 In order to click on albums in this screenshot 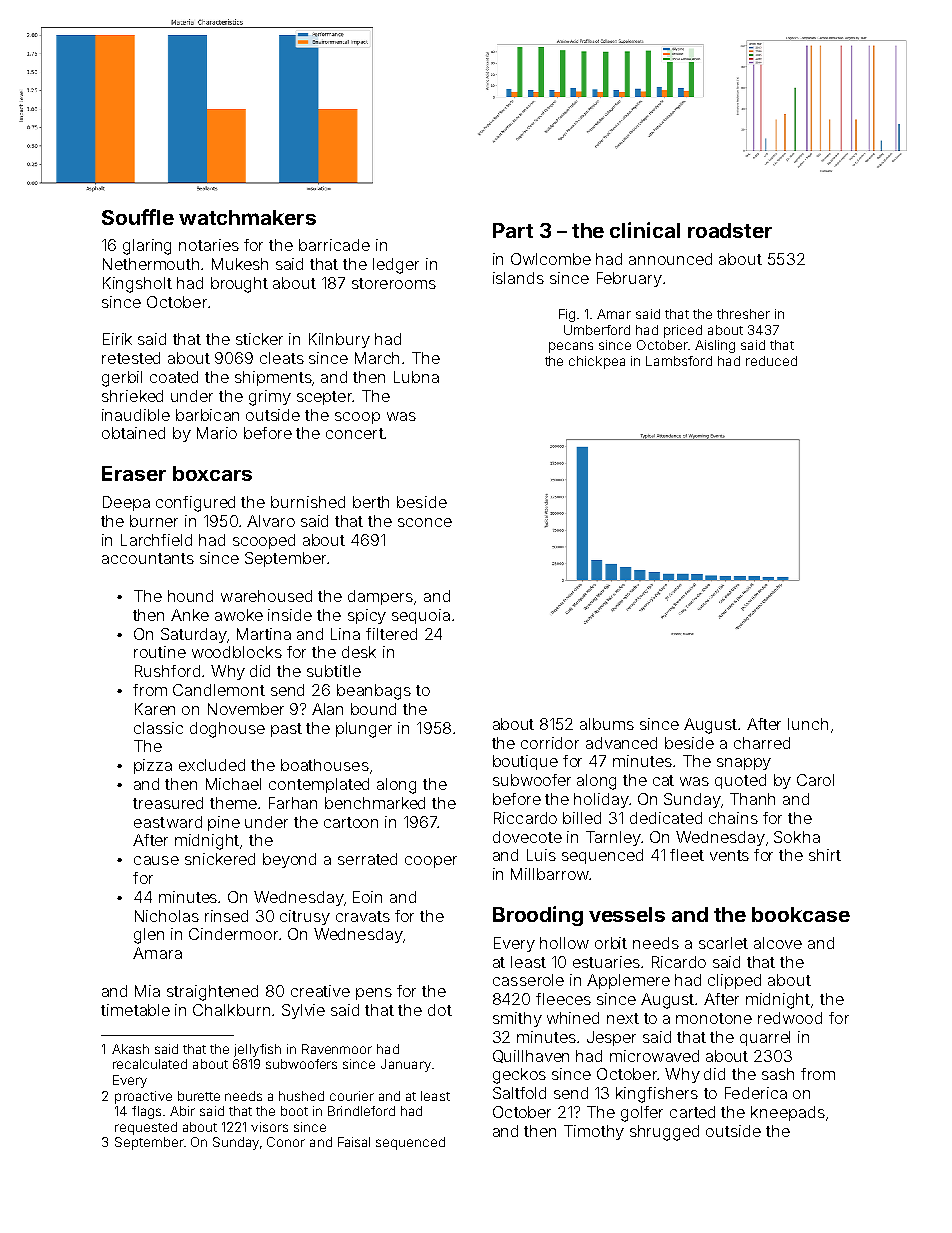, I will do `click(607, 724)`.
